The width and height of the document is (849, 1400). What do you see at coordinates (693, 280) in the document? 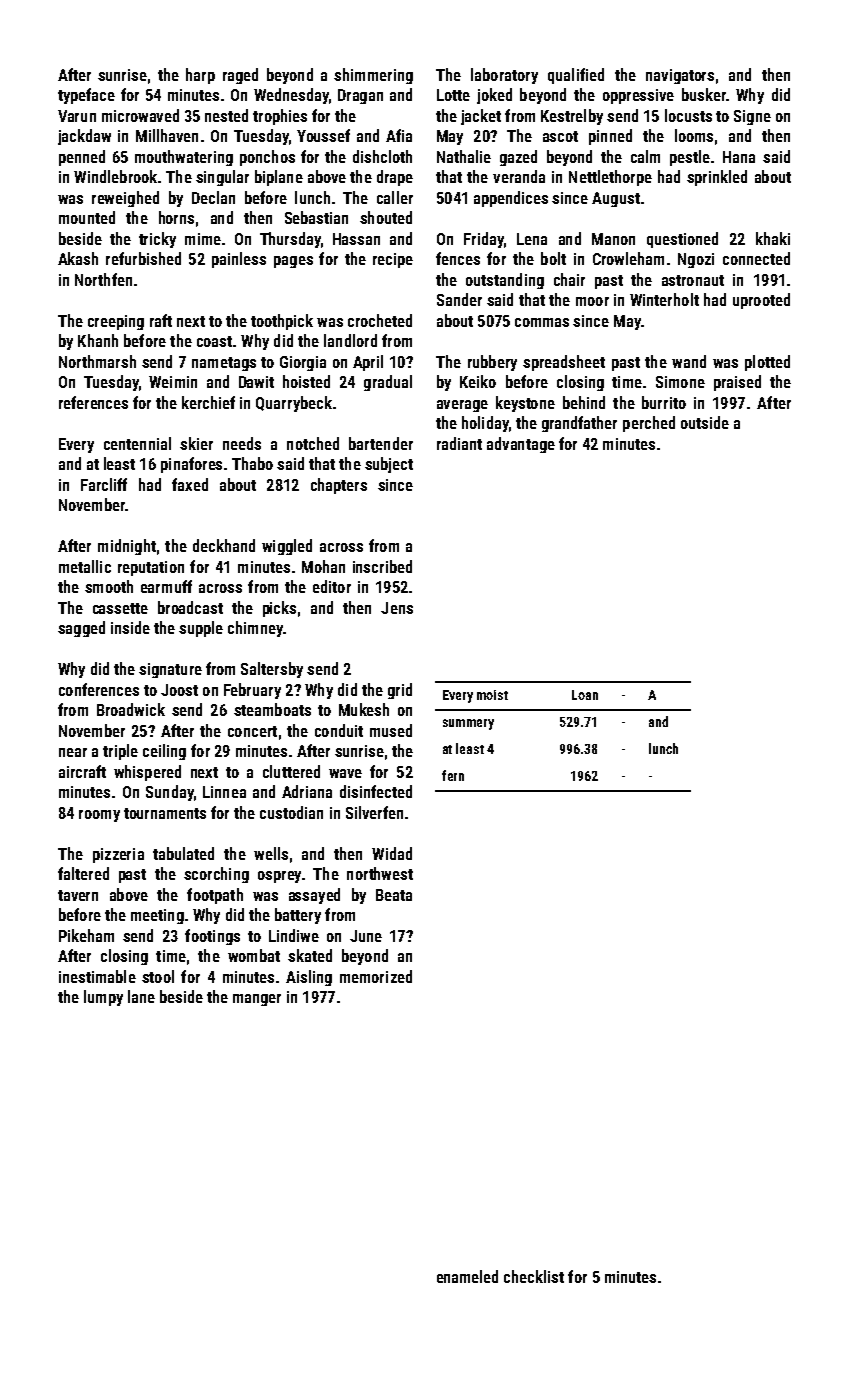
I see `astronaut` at bounding box center [693, 280].
